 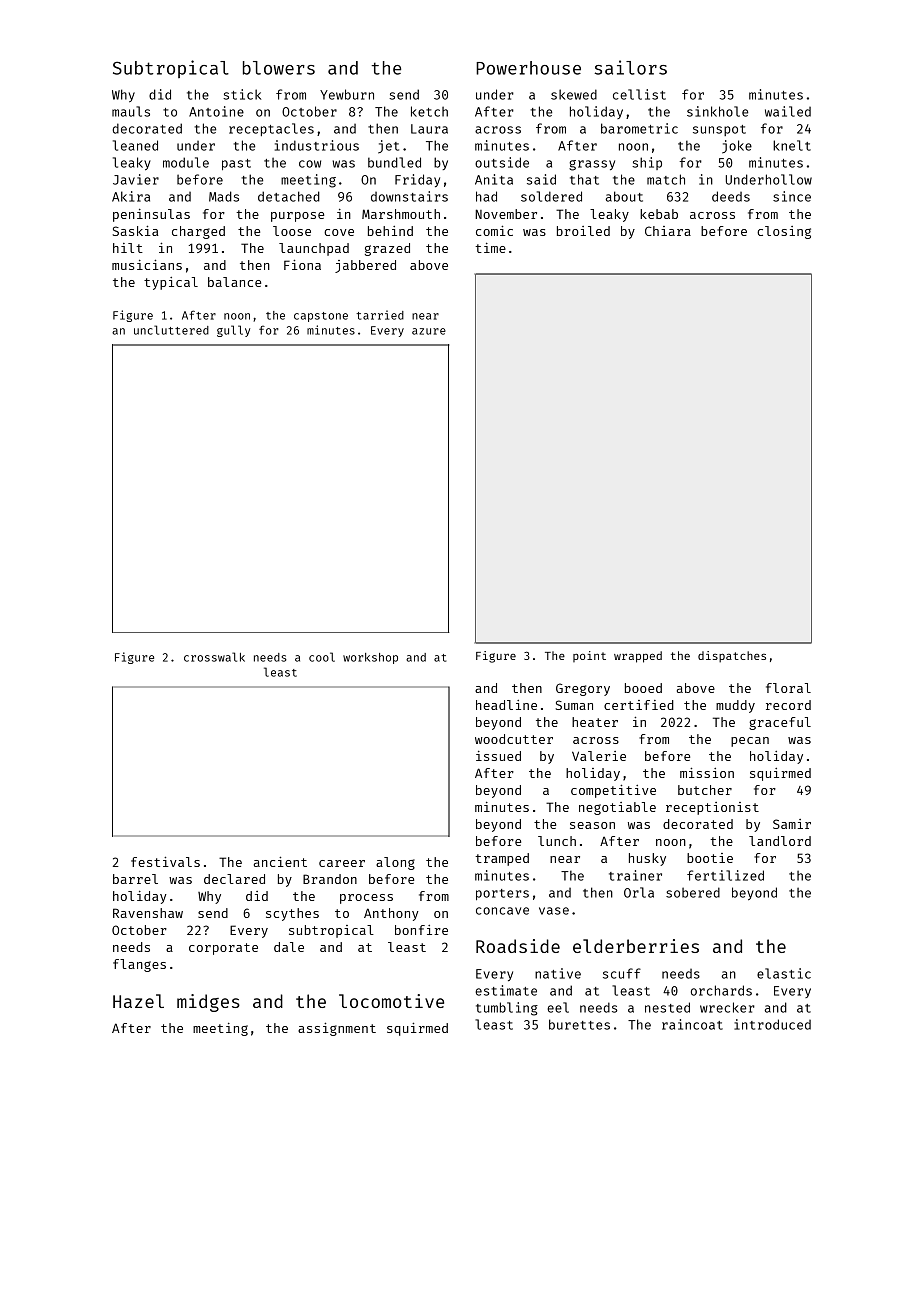 What do you see at coordinates (370, 658) in the screenshot?
I see `workshop` at bounding box center [370, 658].
